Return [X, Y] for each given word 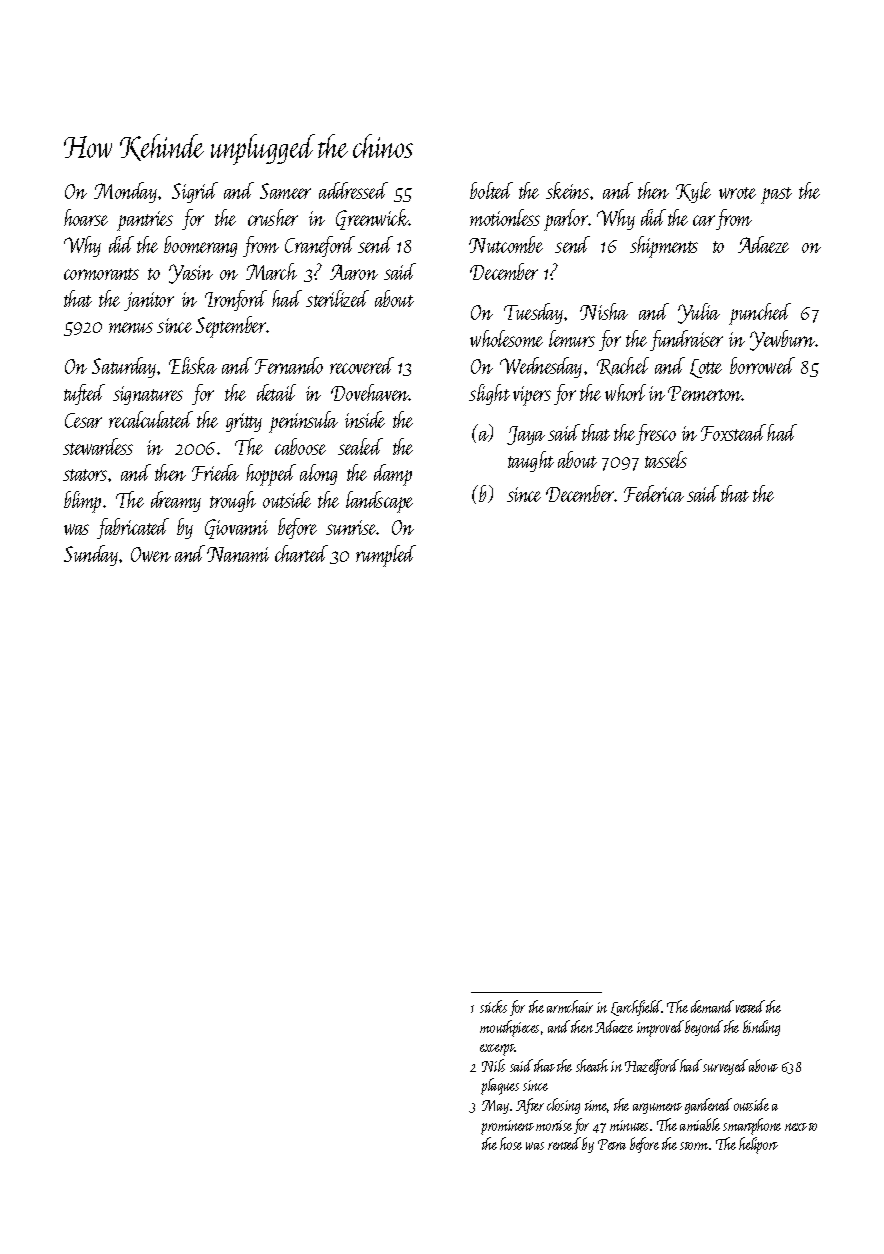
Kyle [693, 192]
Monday [125, 192]
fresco [656, 434]
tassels [666, 459]
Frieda [215, 472]
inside [365, 419]
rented [564, 1143]
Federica [654, 493]
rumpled [386, 556]
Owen [151, 554]
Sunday [91, 555]
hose [511, 1143]
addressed [353, 190]
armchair [570, 1006]
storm [694, 1146]
